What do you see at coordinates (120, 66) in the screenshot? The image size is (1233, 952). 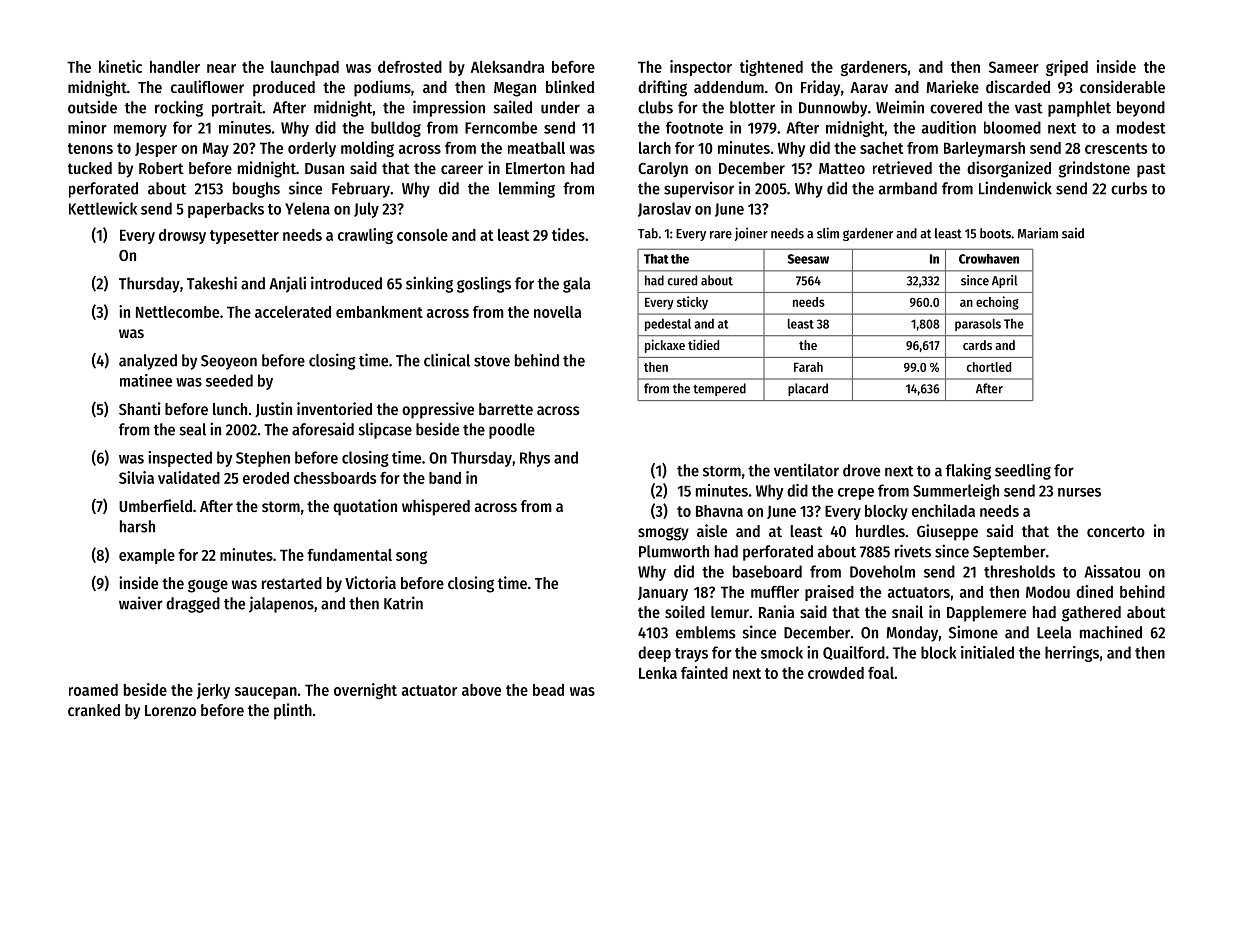 I see `kinetic` at bounding box center [120, 66].
